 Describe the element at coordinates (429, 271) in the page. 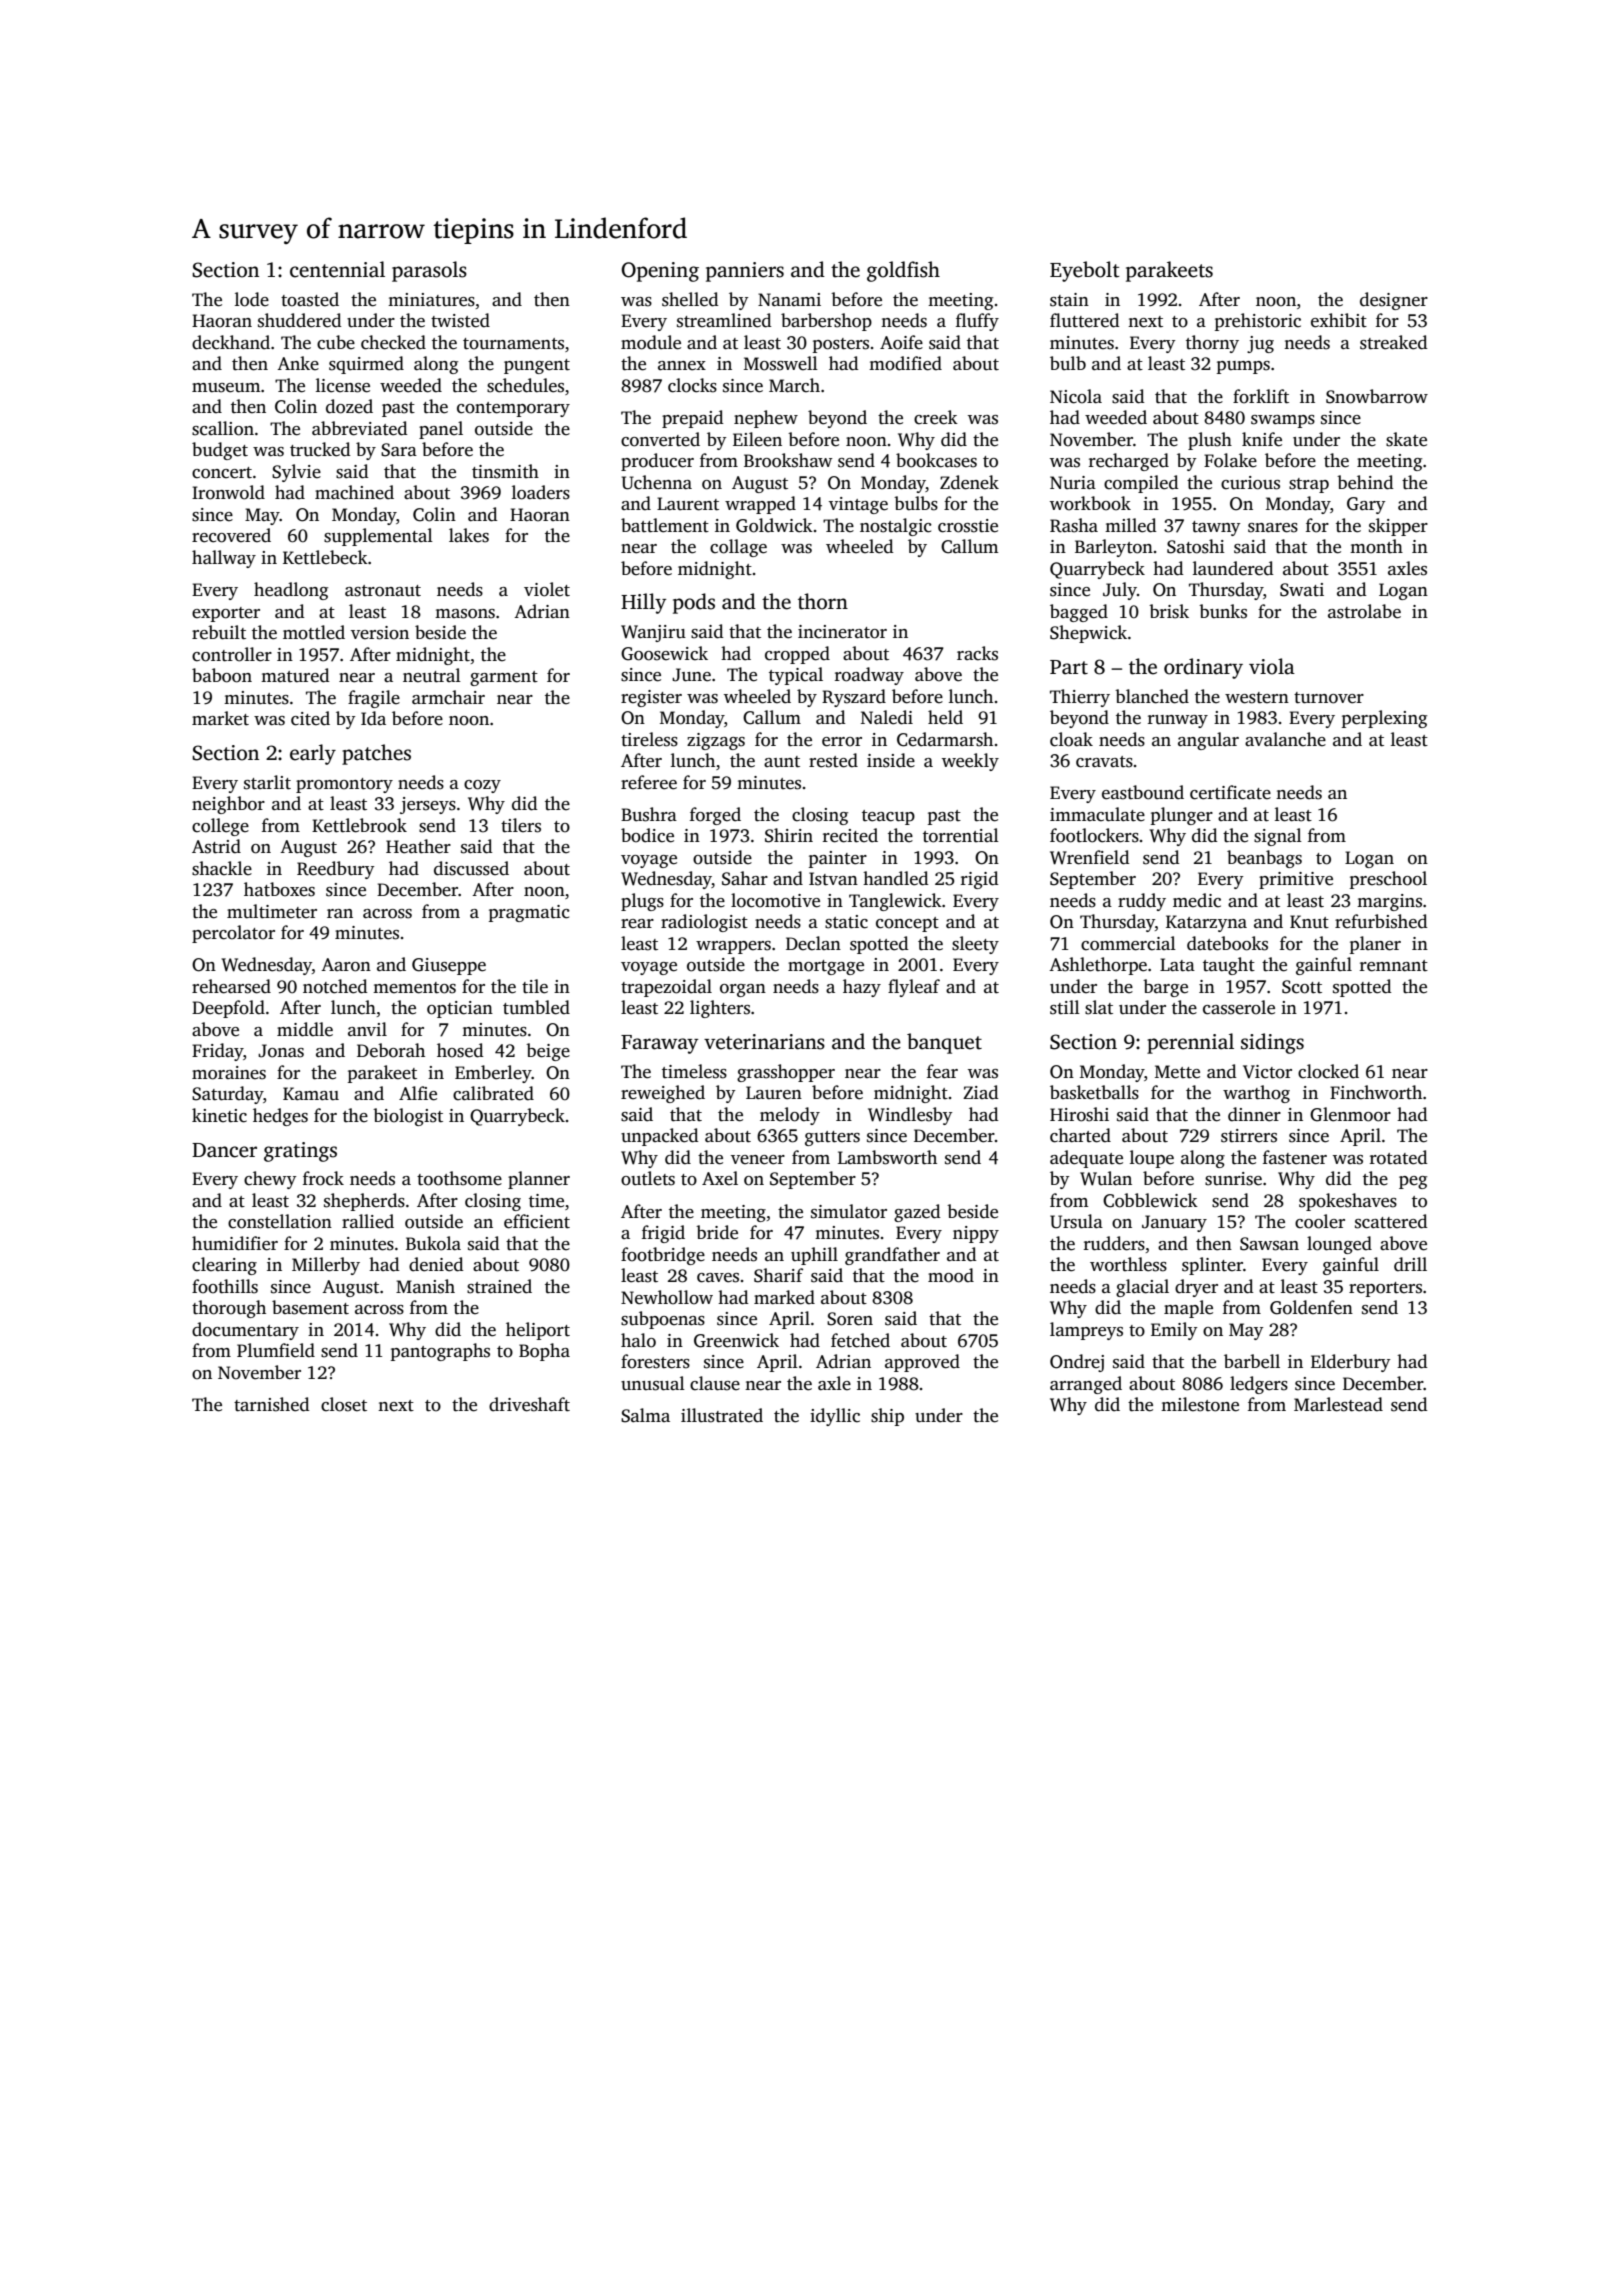

I see `parasols` at that location.
